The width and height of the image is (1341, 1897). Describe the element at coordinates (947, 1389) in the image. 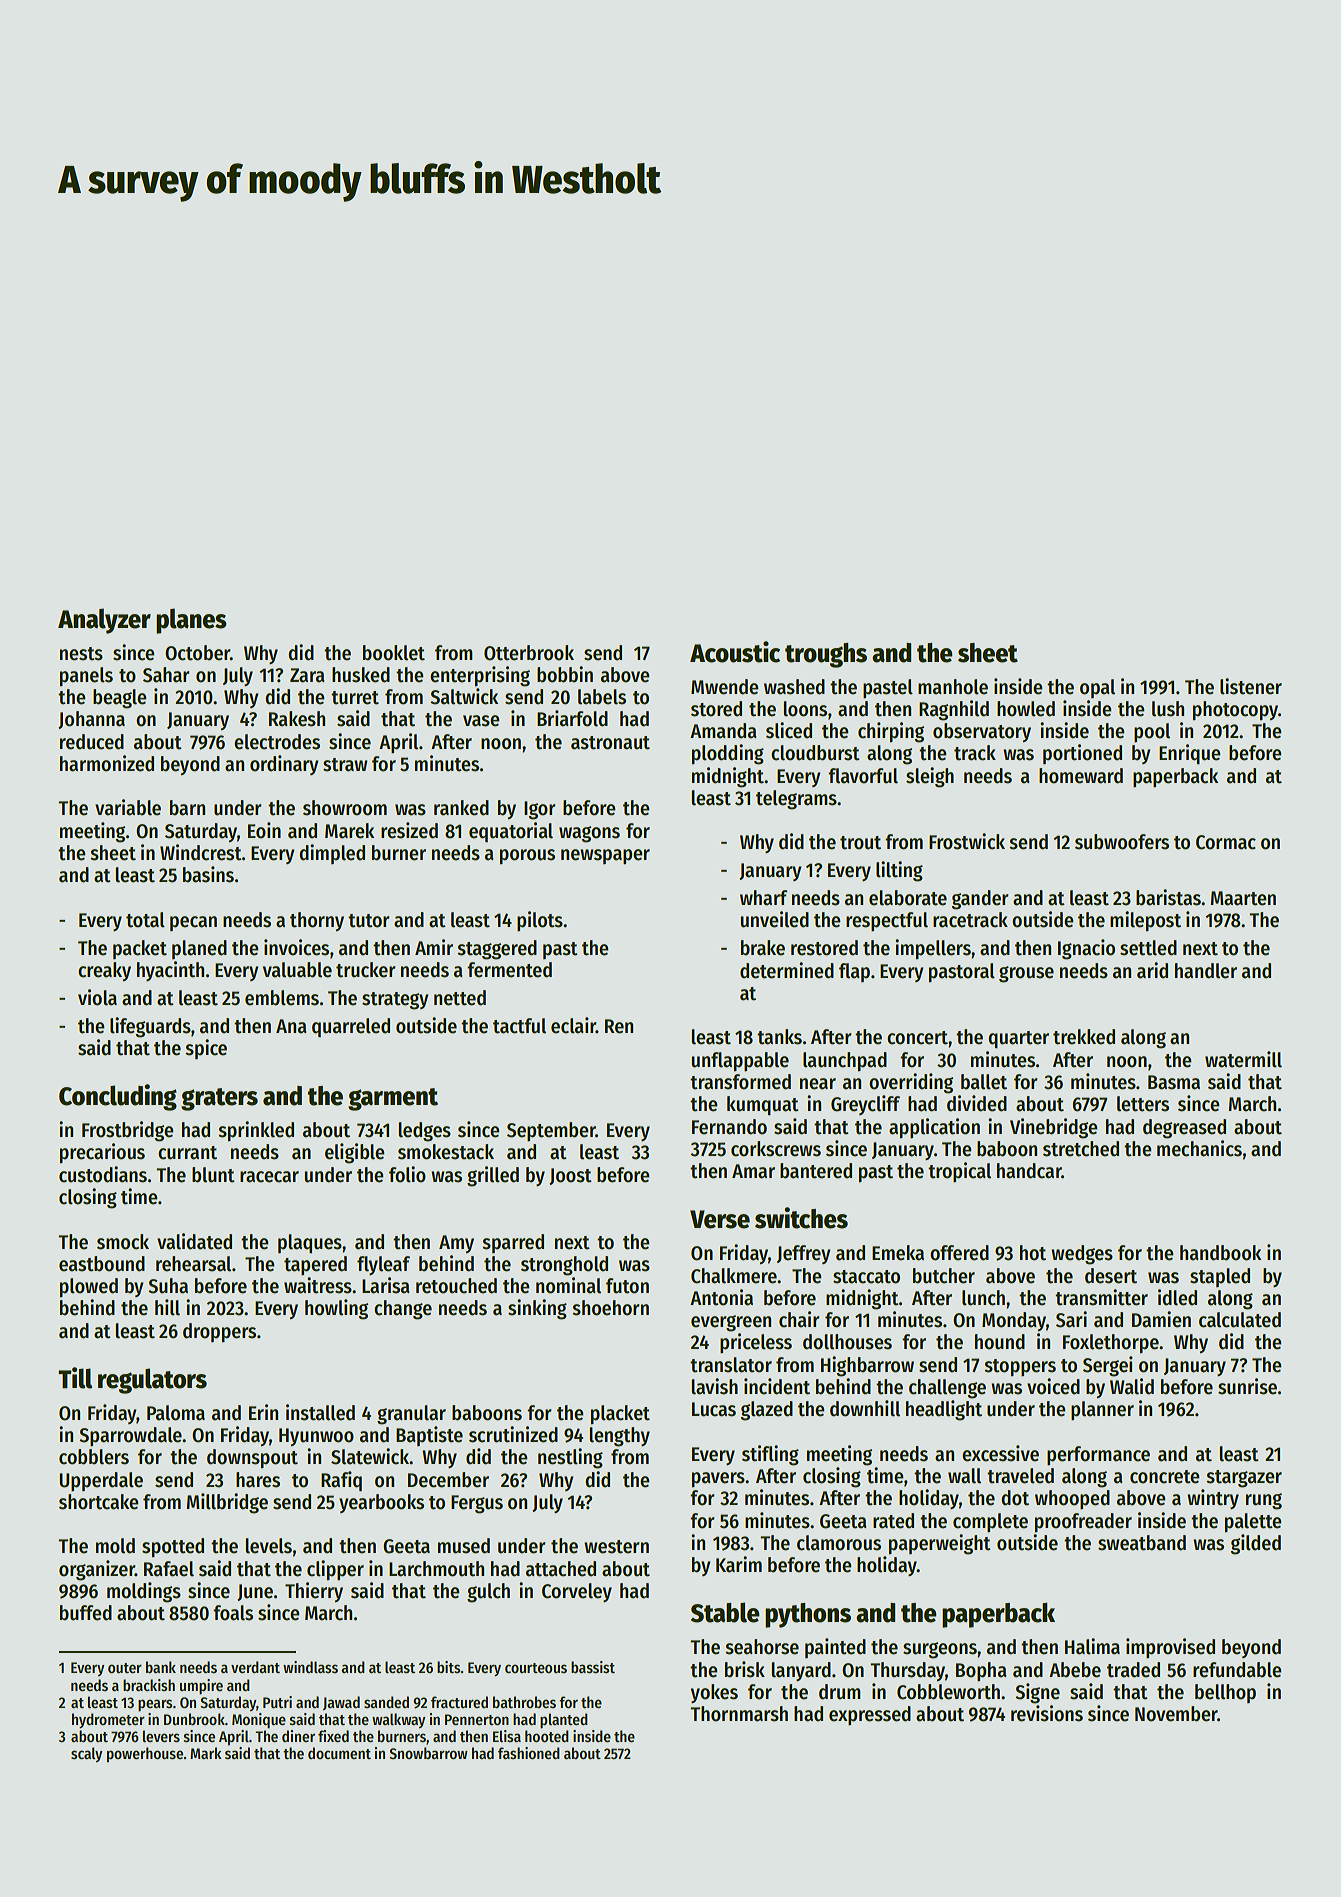

I see `challenge` at that location.
